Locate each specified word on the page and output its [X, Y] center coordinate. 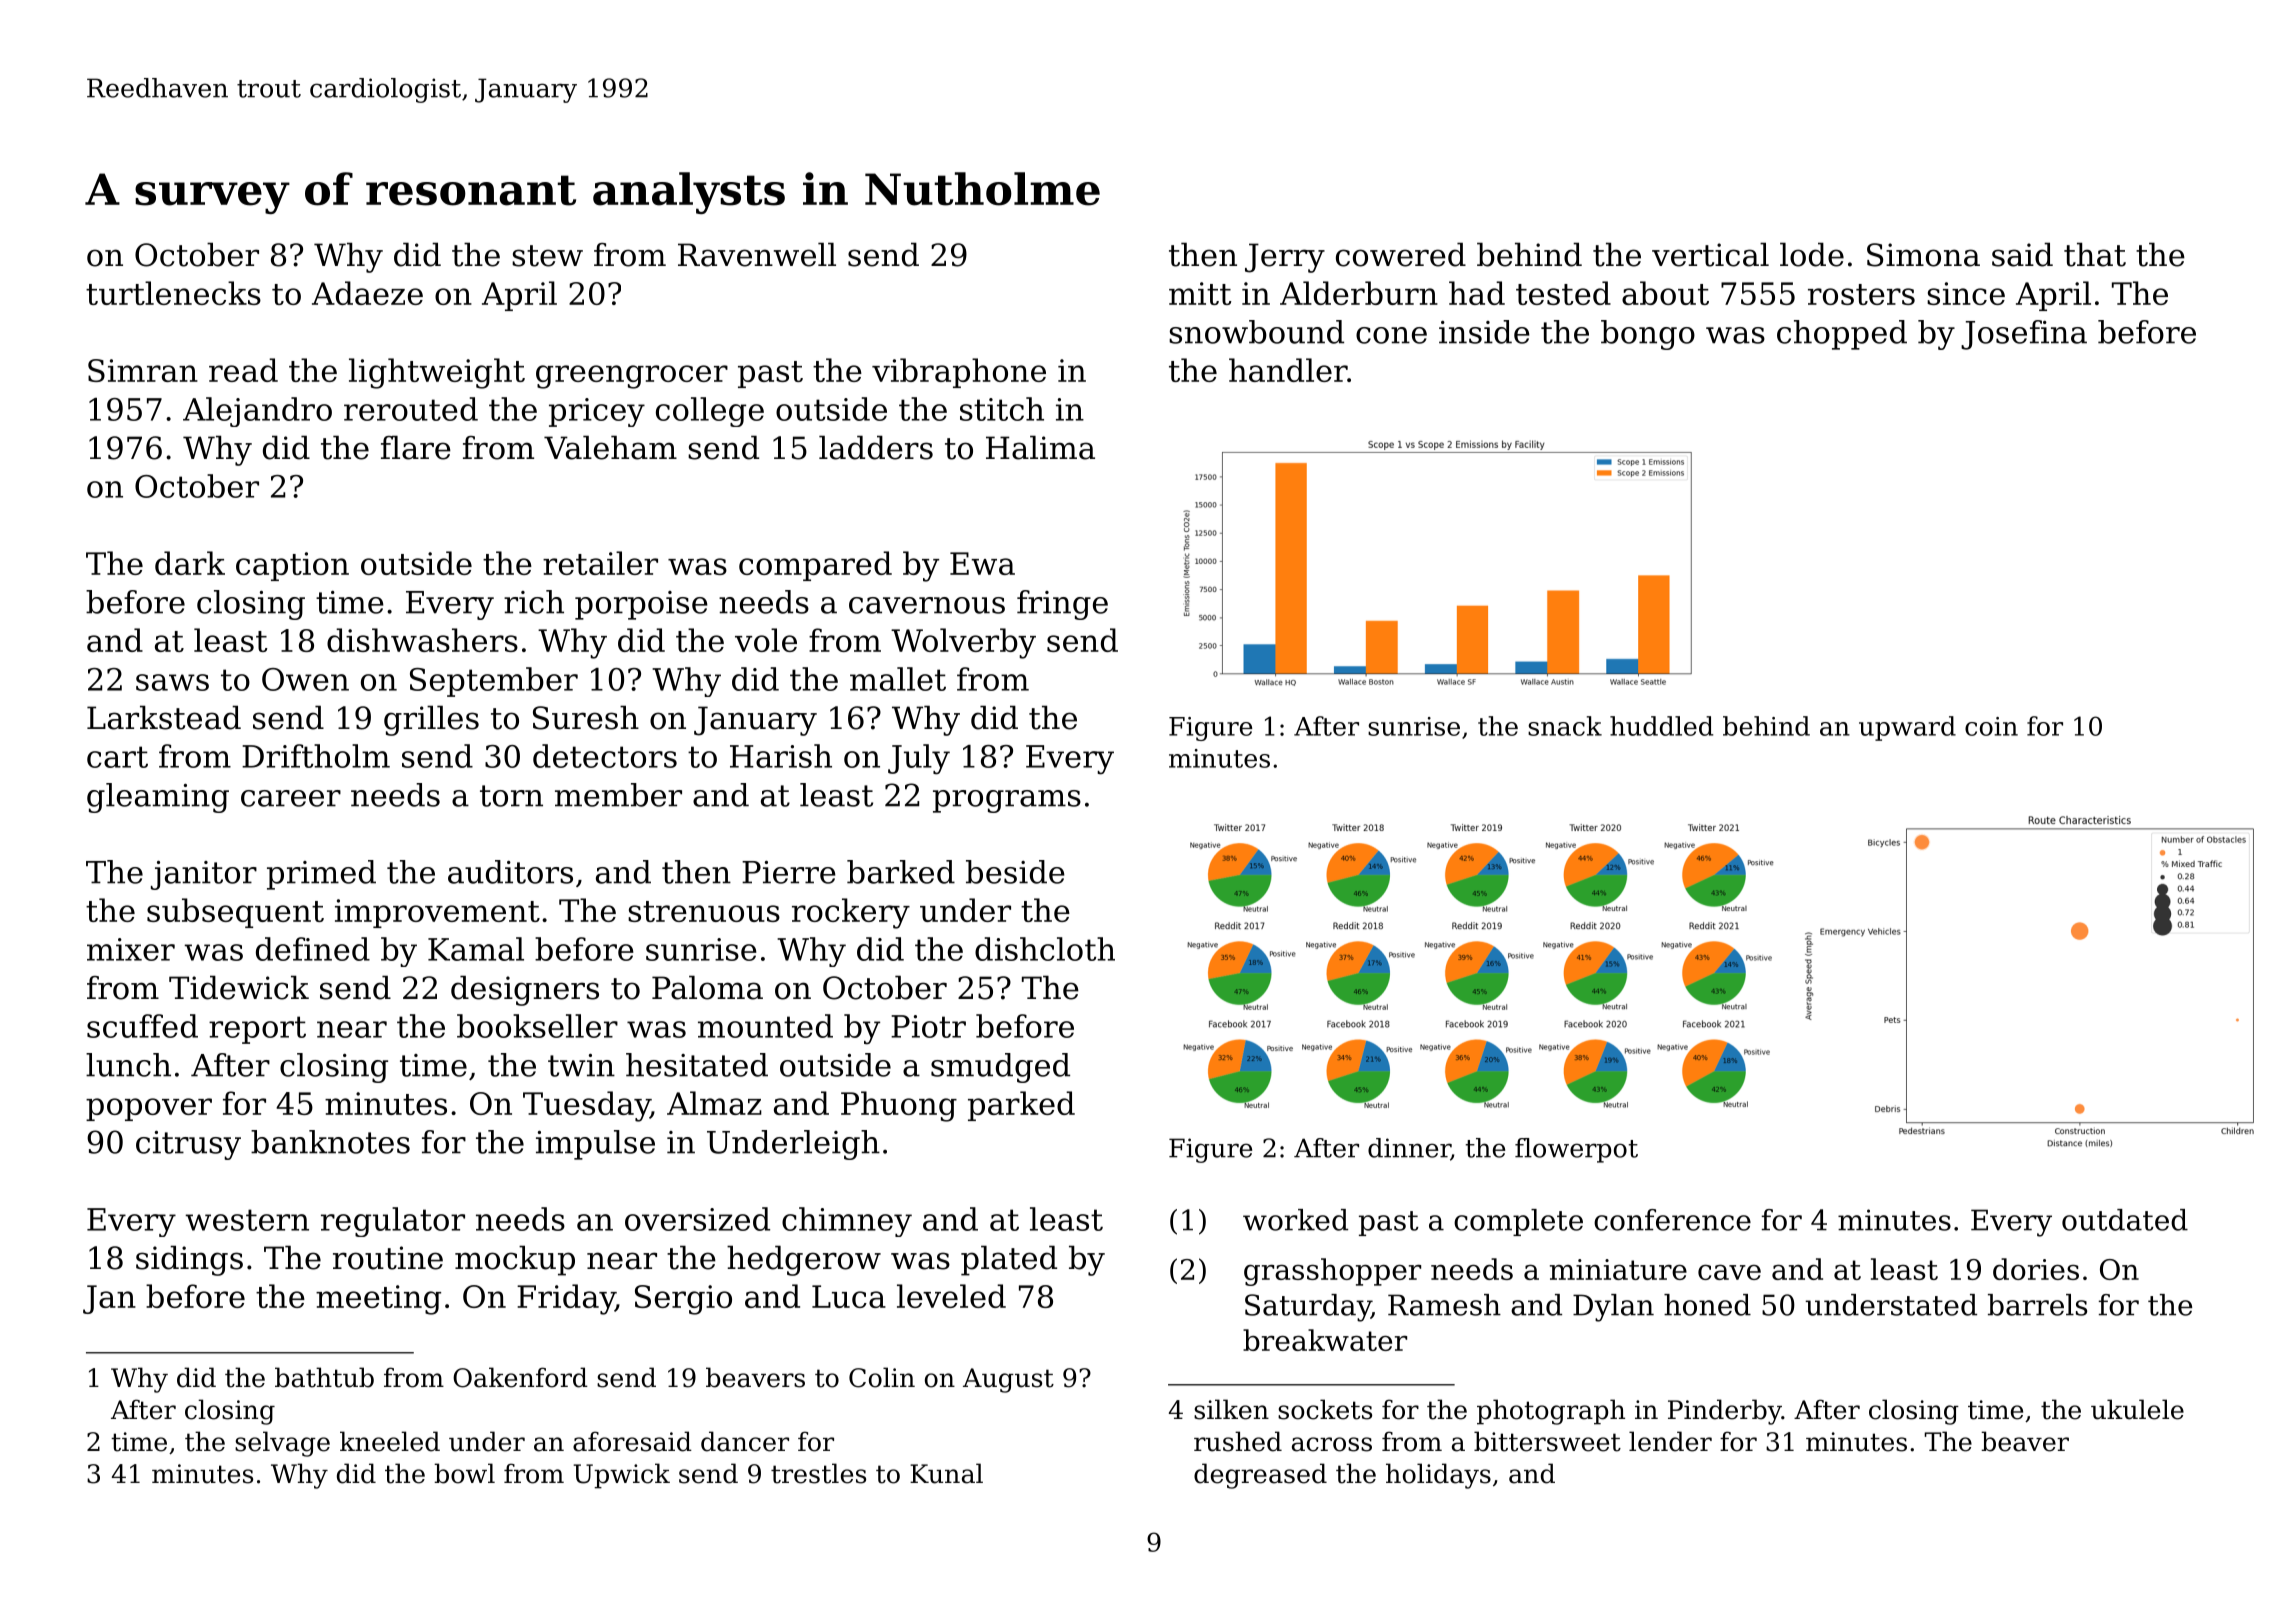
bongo [1648, 335]
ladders [876, 447]
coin [1991, 726]
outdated [2125, 1220]
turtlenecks [173, 293]
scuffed [142, 1026]
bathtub [324, 1377]
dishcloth [1045, 949]
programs [1007, 801]
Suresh [586, 717]
